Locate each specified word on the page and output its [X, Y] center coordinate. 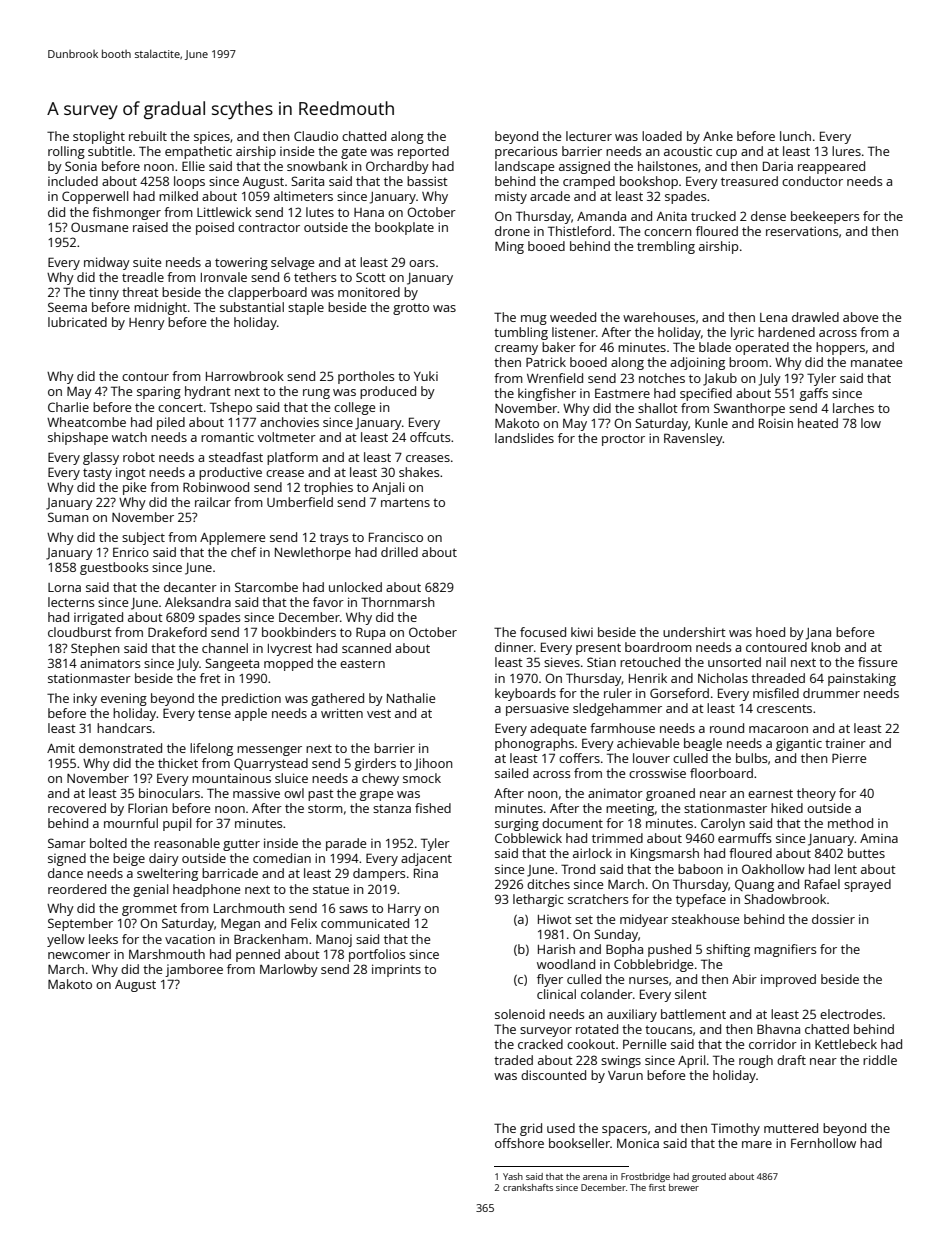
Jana [818, 634]
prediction [251, 699]
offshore [519, 1143]
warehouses [659, 317]
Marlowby [289, 970]
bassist [427, 181]
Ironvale [224, 277]
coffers [579, 758]
